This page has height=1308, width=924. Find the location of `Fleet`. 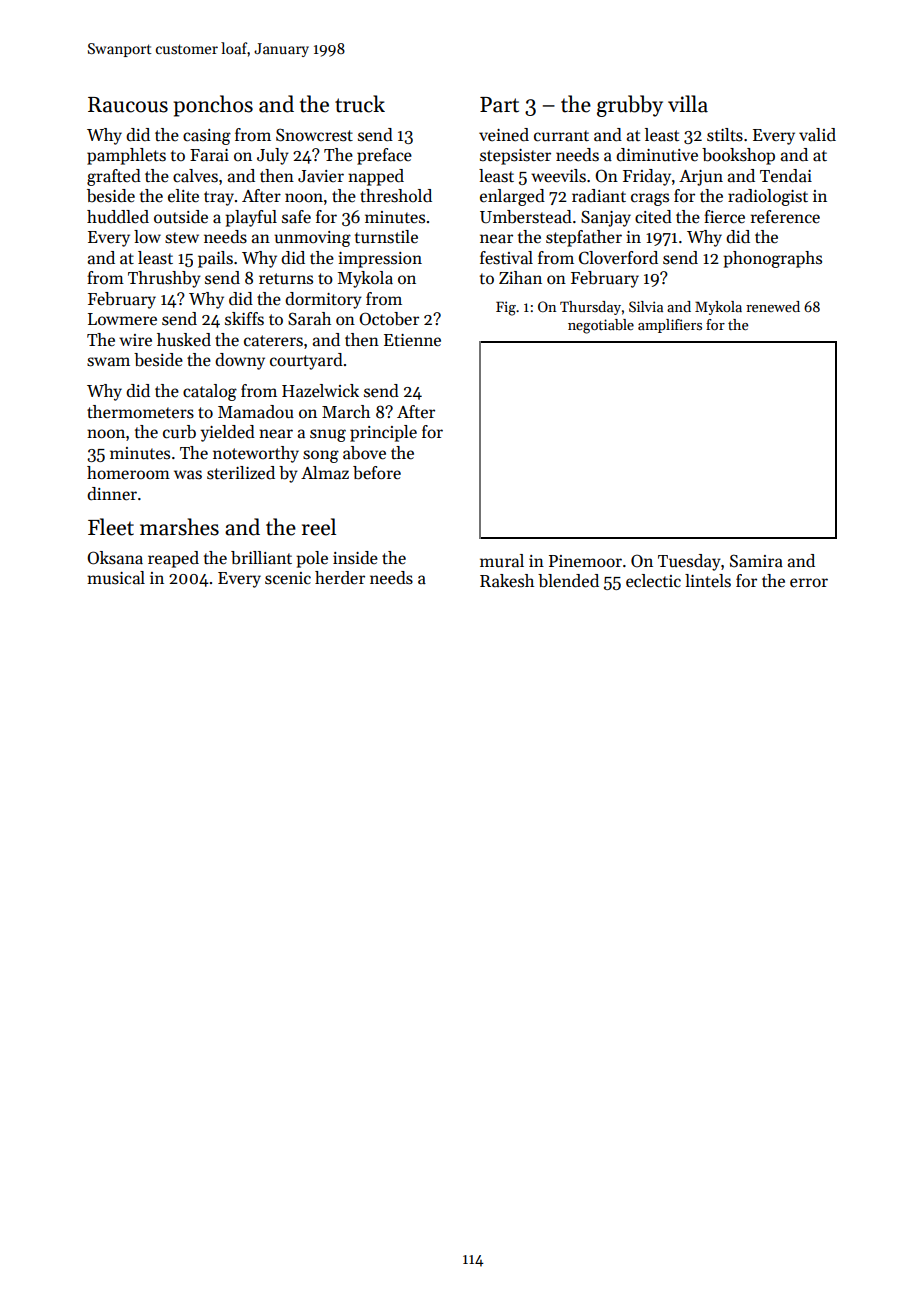

Fleet is located at coordinates (111, 527).
